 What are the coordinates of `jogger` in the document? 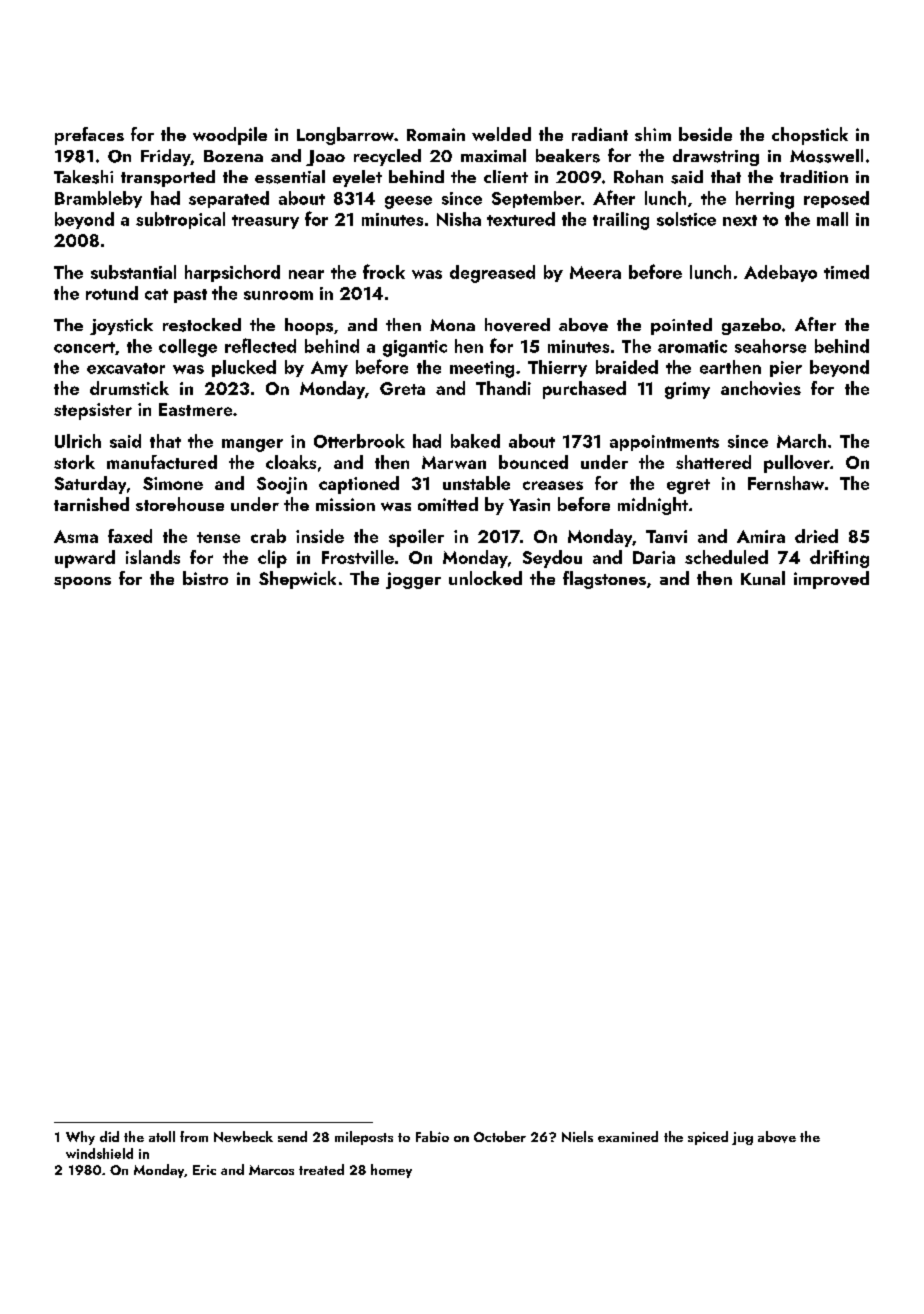 It's located at (413, 580).
